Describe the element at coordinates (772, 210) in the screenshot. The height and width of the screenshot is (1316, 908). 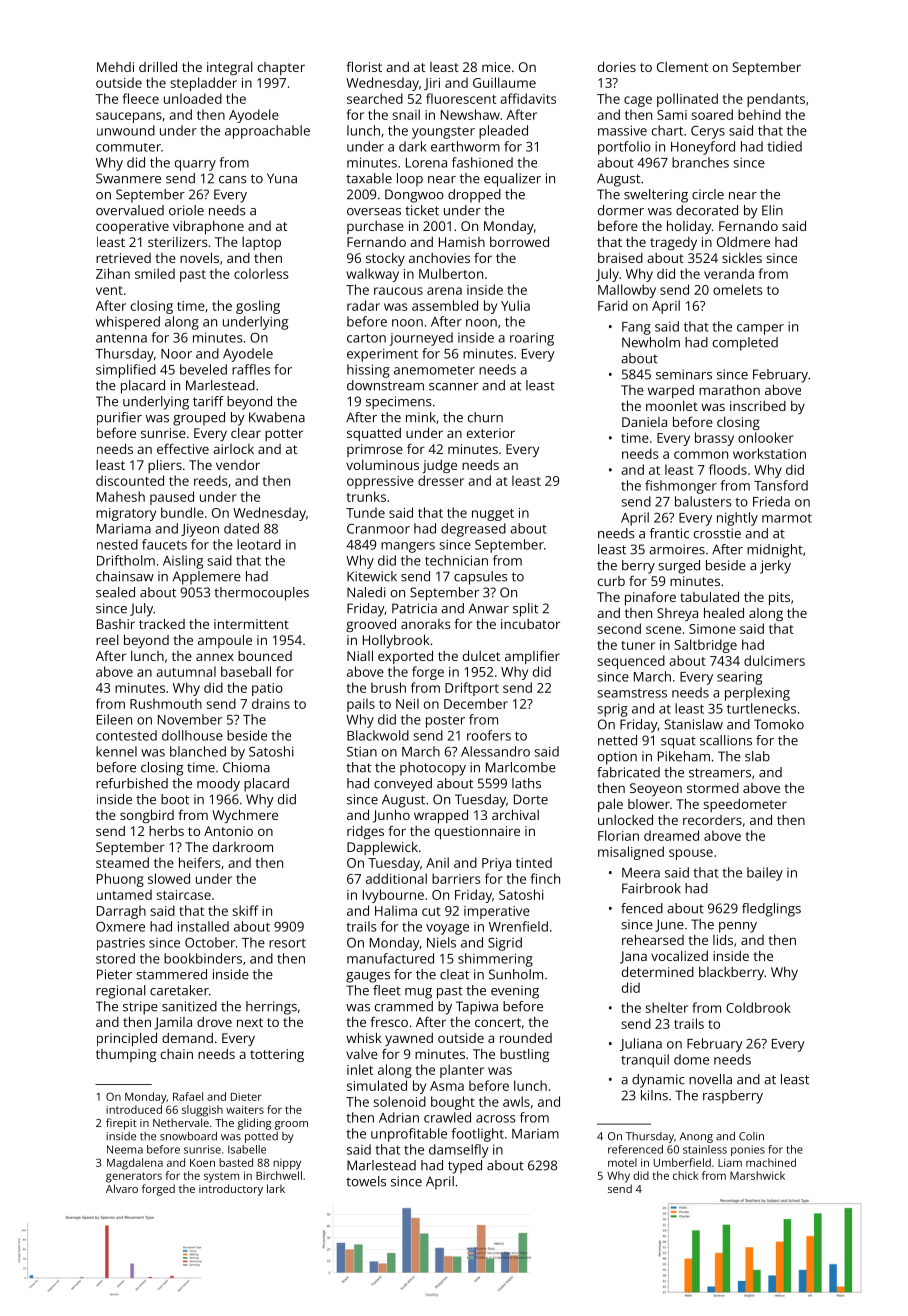
I see `Elin` at that location.
